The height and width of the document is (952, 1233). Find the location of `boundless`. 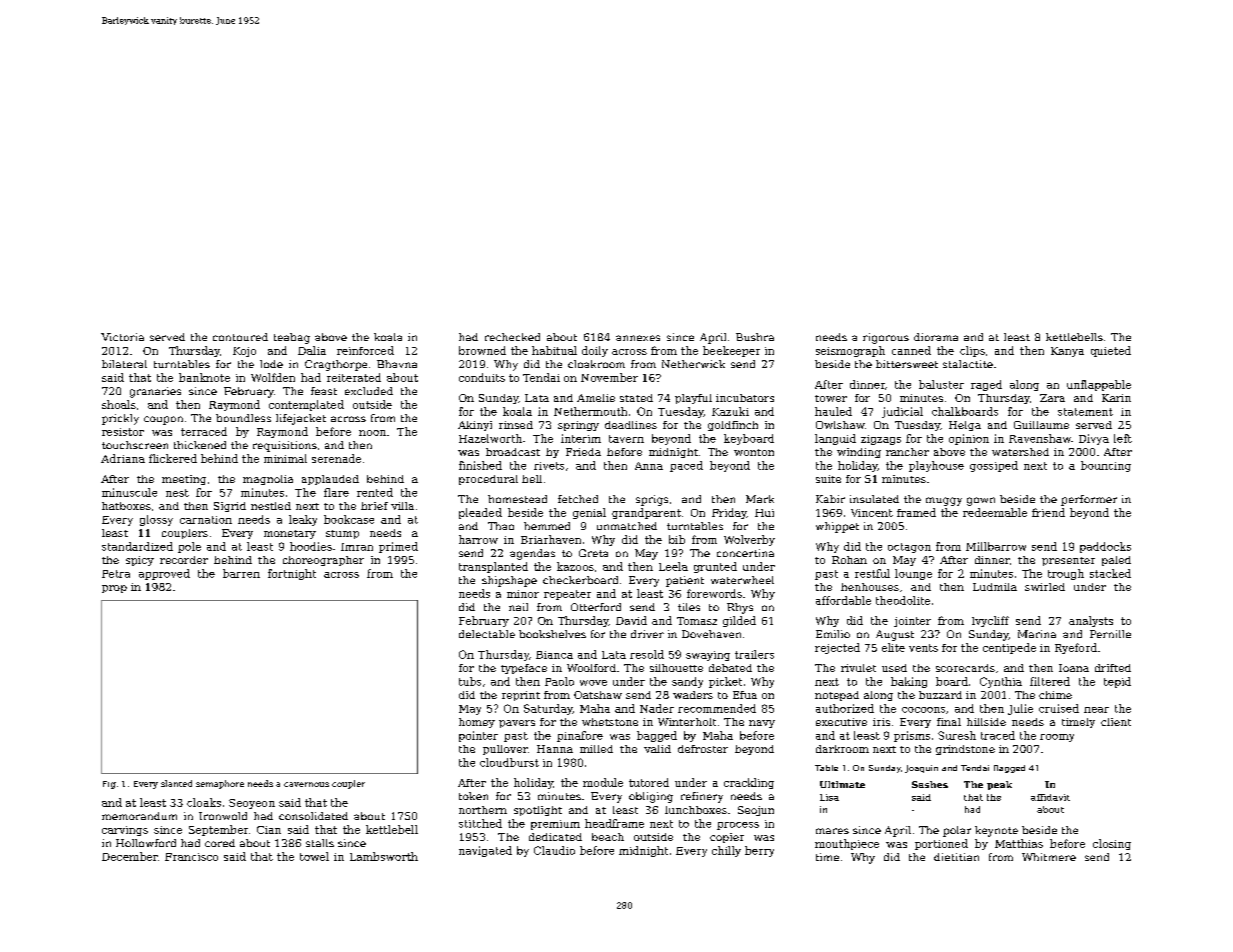

boundless is located at coordinates (243, 418).
